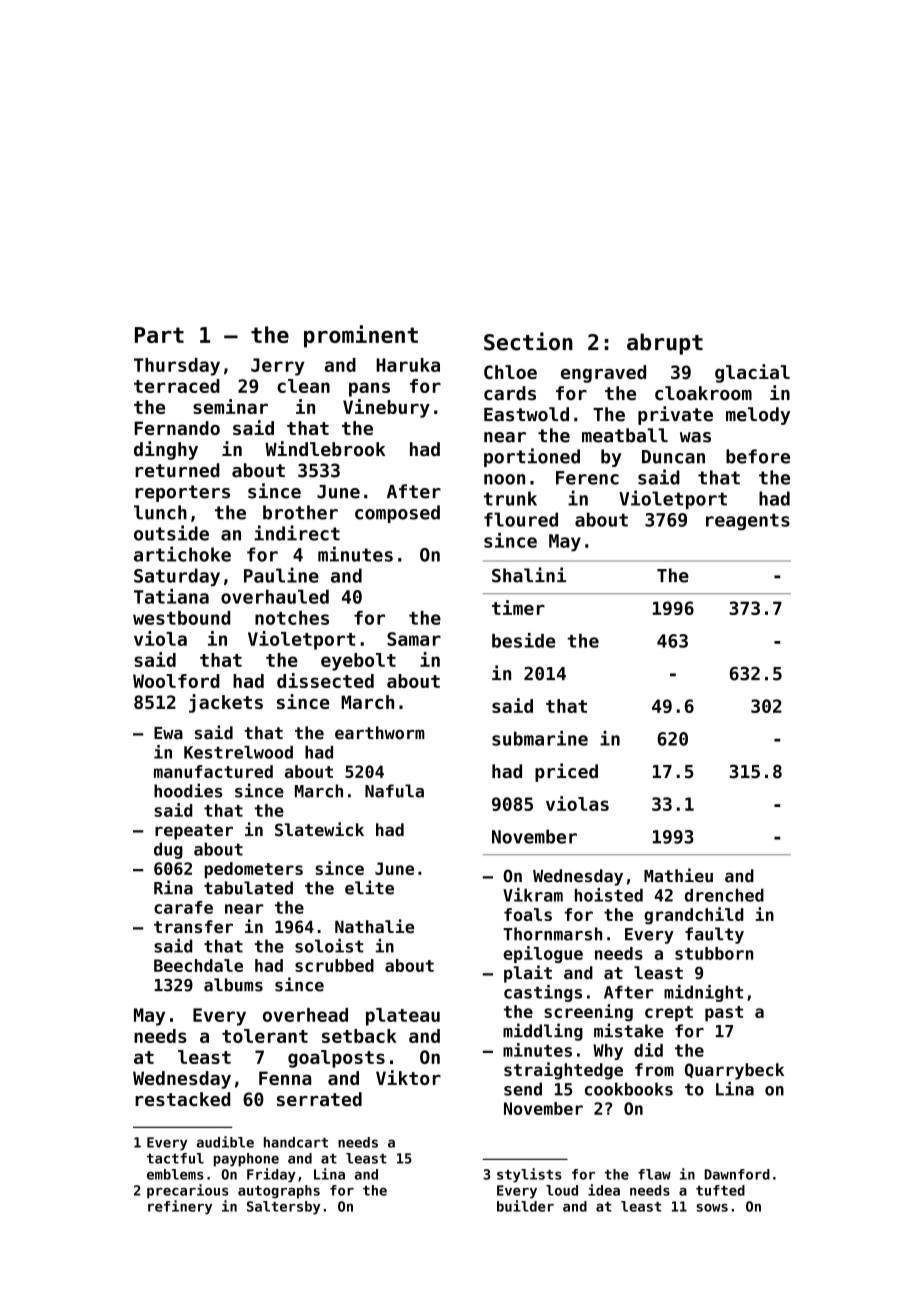  I want to click on abrupt, so click(665, 344).
